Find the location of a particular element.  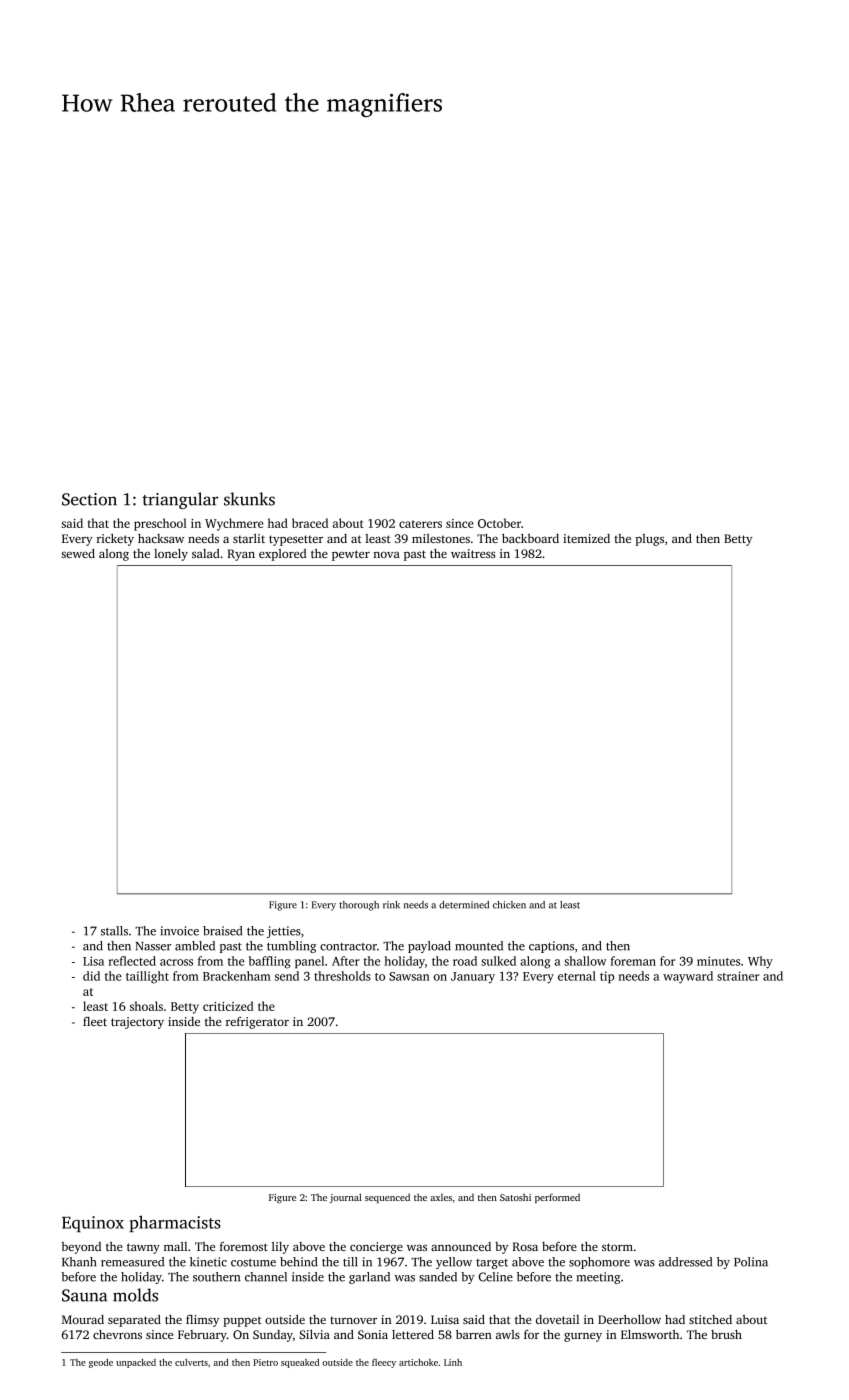

remeasured is located at coordinates (132, 1262).
